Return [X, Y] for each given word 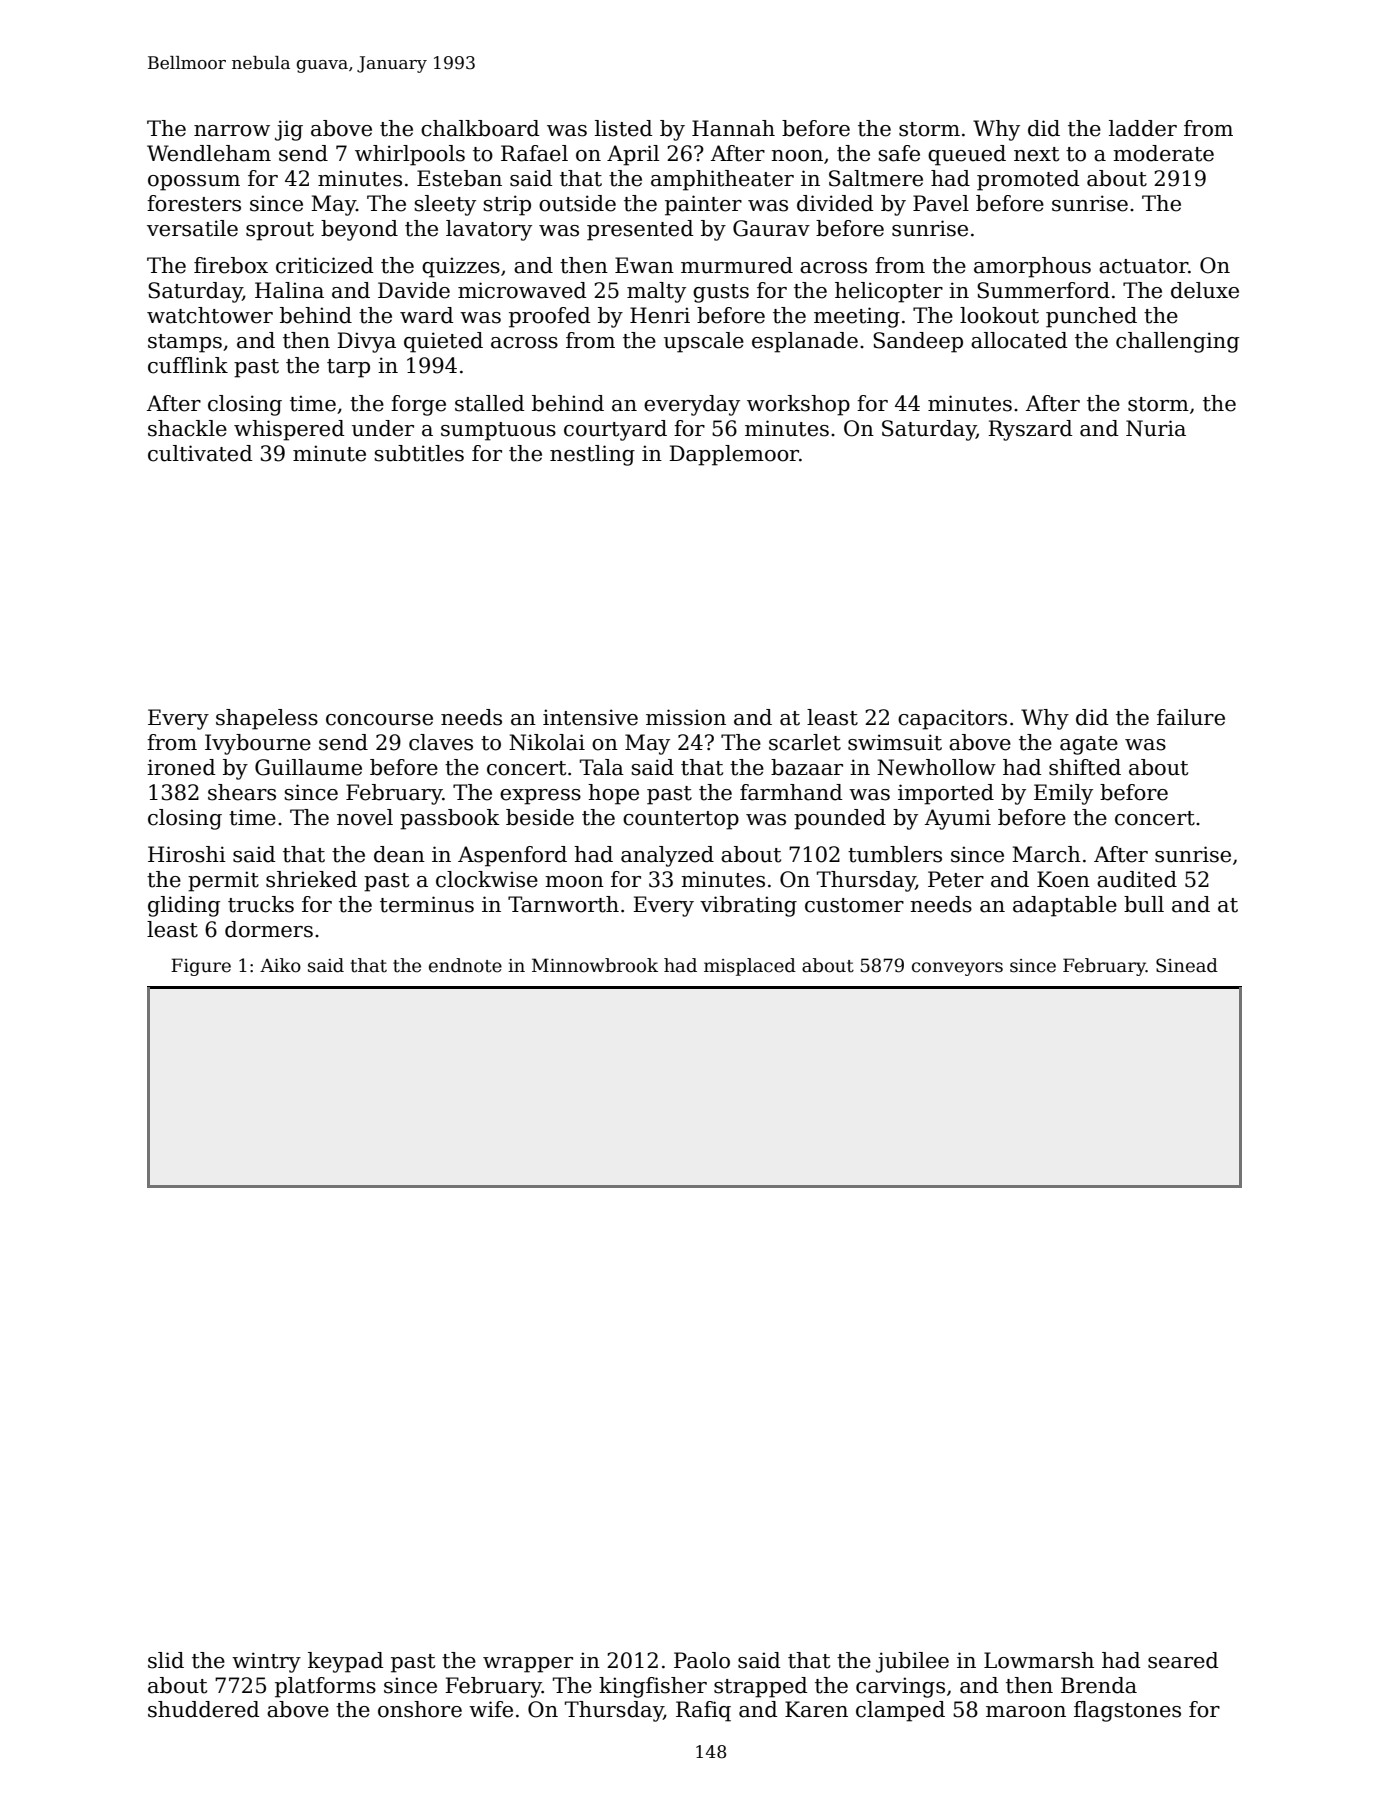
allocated [1019, 340]
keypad [346, 1662]
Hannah [733, 128]
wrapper [528, 1665]
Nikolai [547, 742]
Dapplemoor [734, 455]
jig [289, 130]
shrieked [311, 879]
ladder [1143, 128]
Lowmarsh [1039, 1660]
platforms [325, 1687]
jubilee [912, 1662]
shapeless [267, 719]
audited [1137, 879]
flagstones [1127, 1711]
